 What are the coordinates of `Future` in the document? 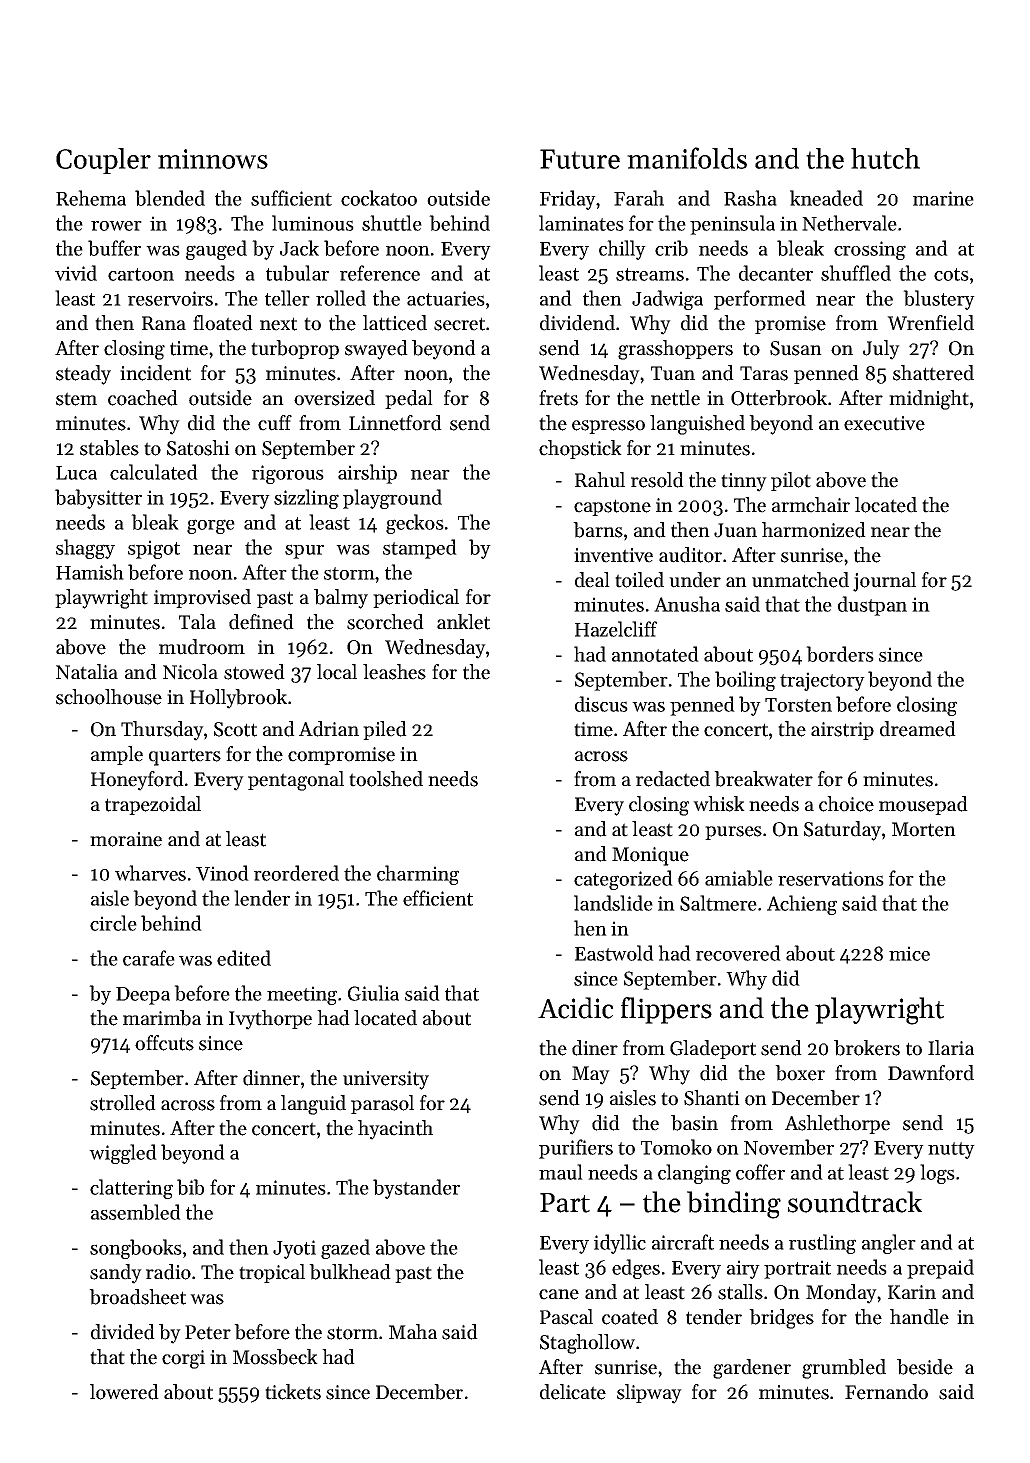 It's located at (580, 159).
